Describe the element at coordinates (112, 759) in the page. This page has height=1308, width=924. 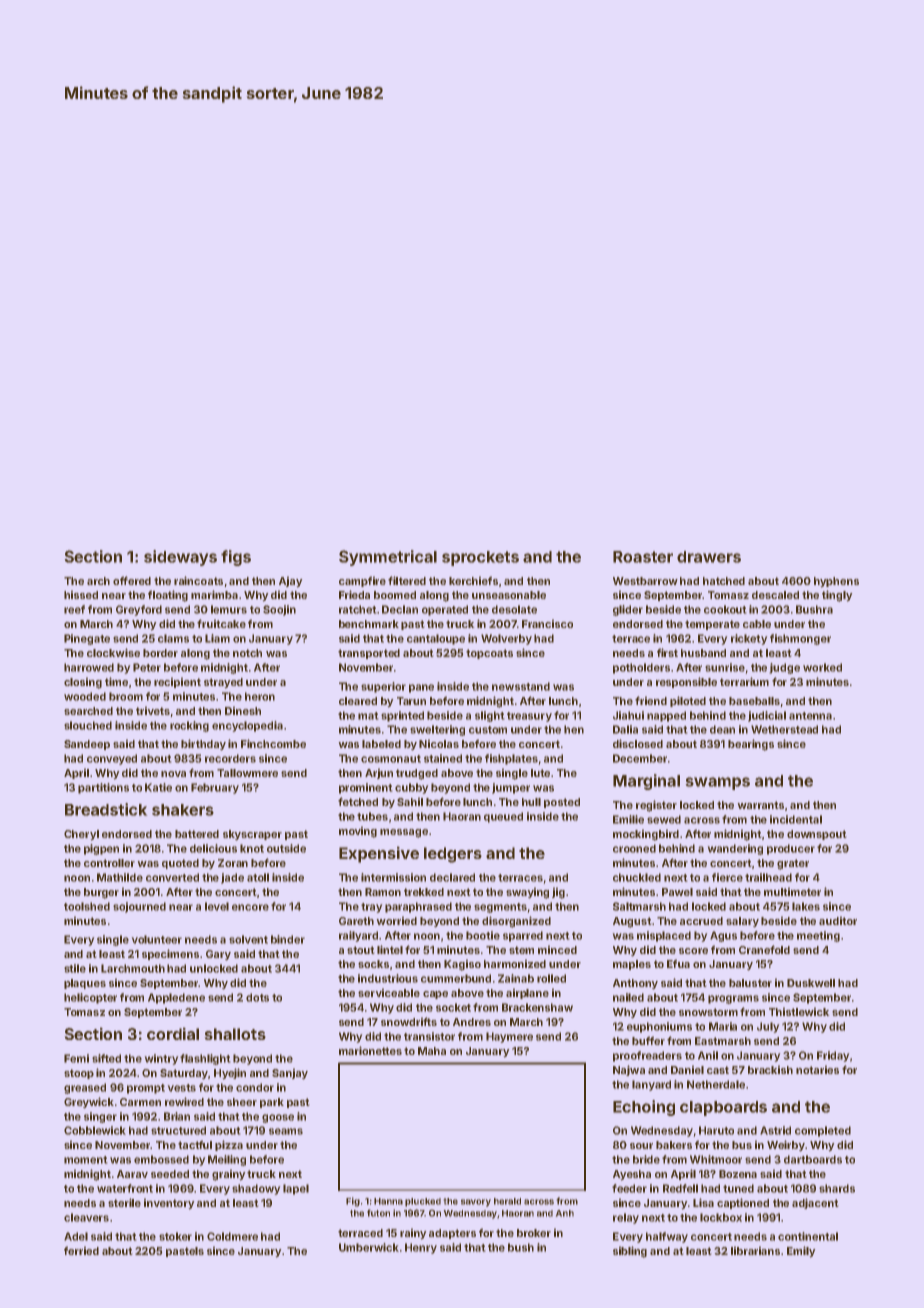
I see `conveyed` at that location.
